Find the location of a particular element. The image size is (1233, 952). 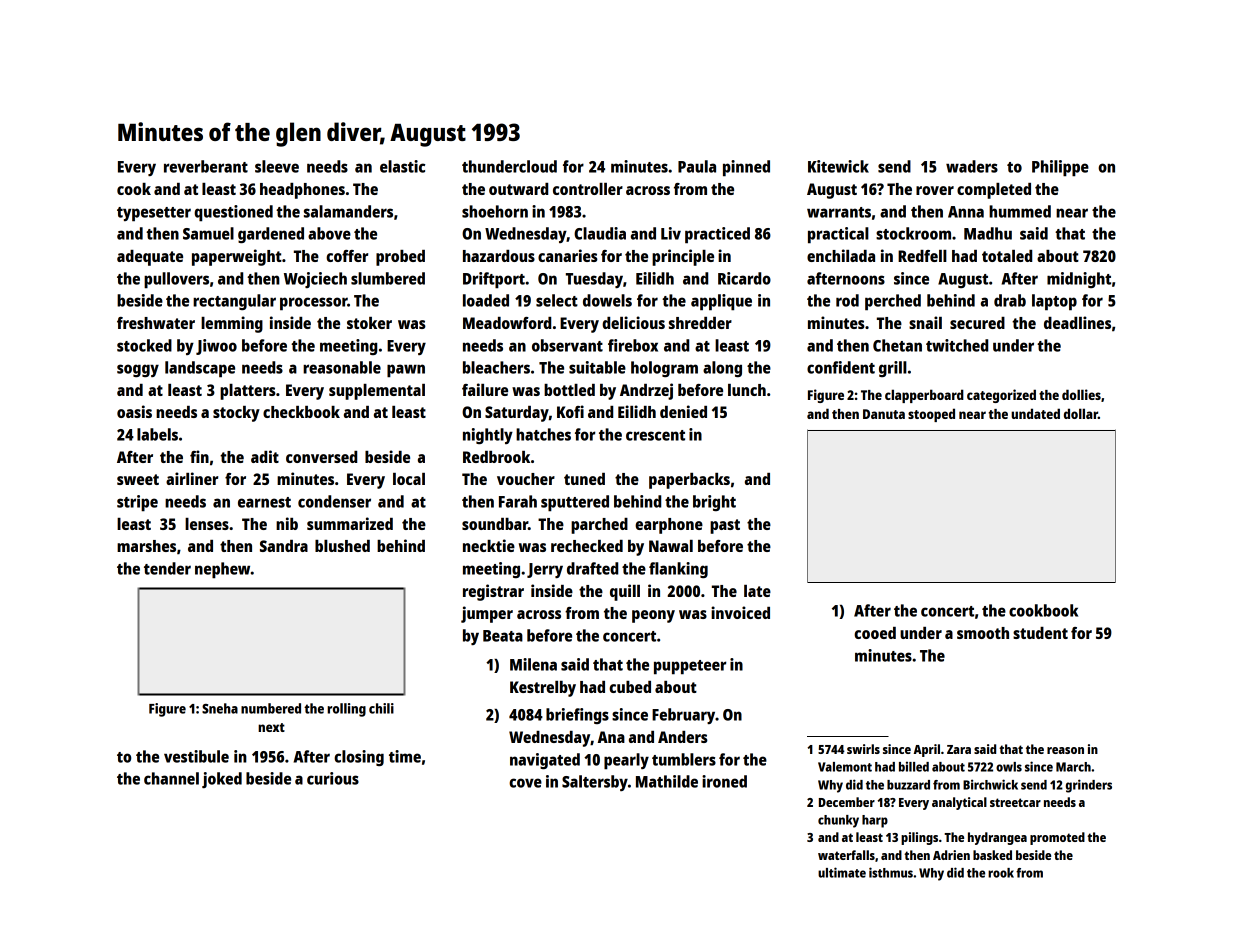

student is located at coordinates (1040, 633).
